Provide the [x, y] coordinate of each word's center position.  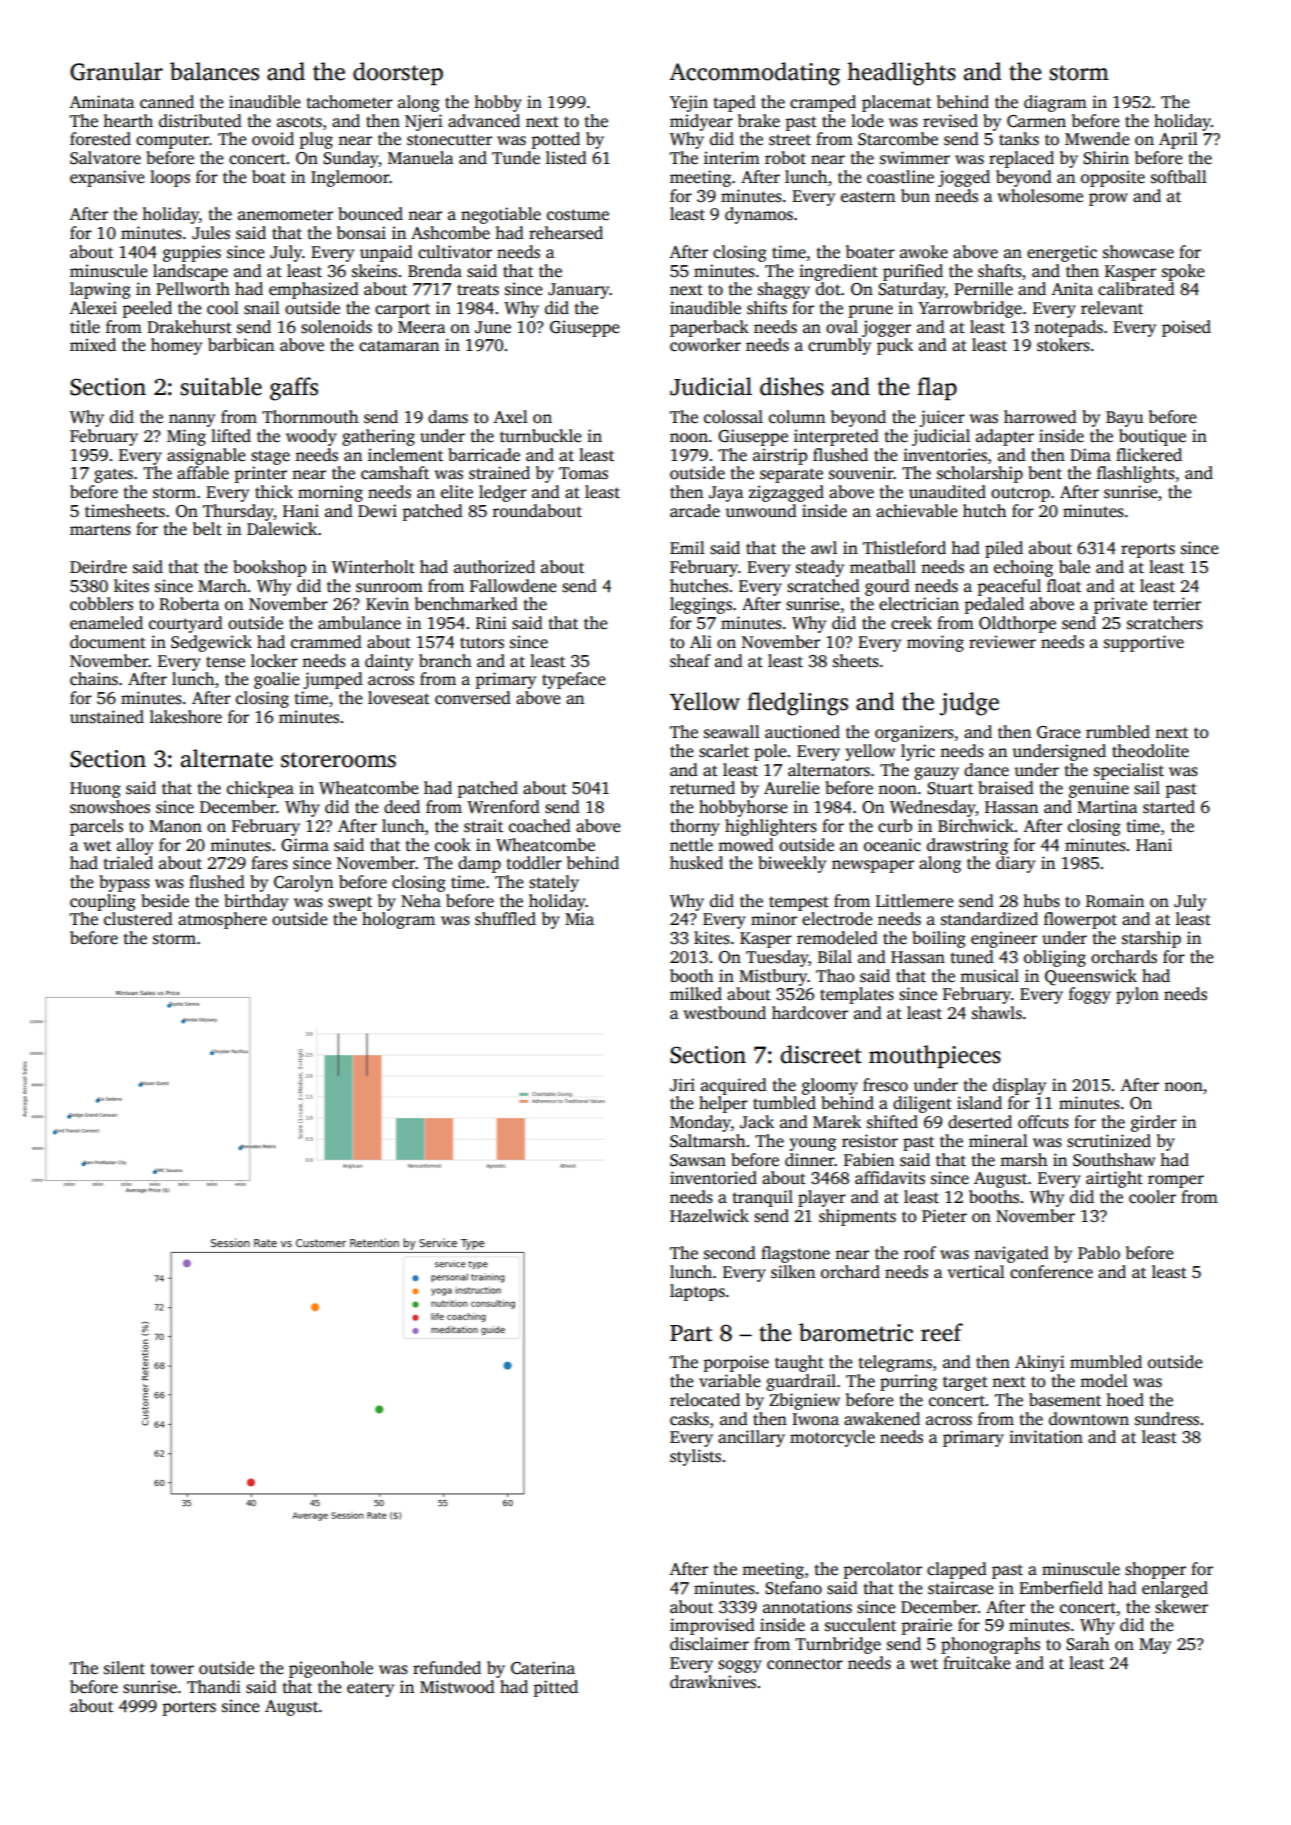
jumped [333, 680]
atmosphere [222, 920]
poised [1186, 328]
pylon [1137, 995]
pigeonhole [331, 1669]
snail [262, 308]
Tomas [583, 473]
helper [723, 1104]
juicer [942, 418]
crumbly [839, 346]
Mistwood [457, 1687]
